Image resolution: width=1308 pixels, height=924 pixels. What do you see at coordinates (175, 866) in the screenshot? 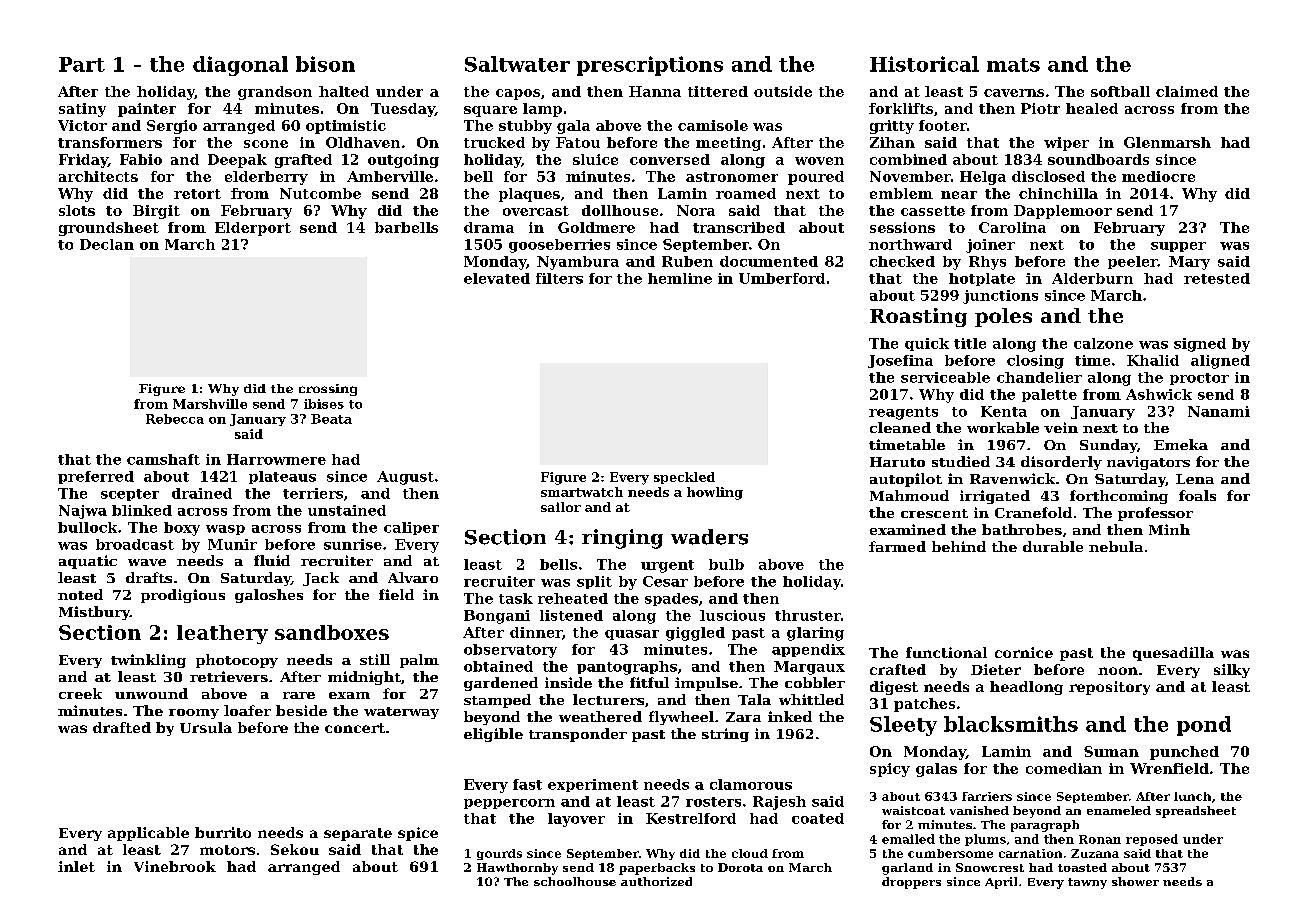
I see `Vinebrook` at bounding box center [175, 866].
